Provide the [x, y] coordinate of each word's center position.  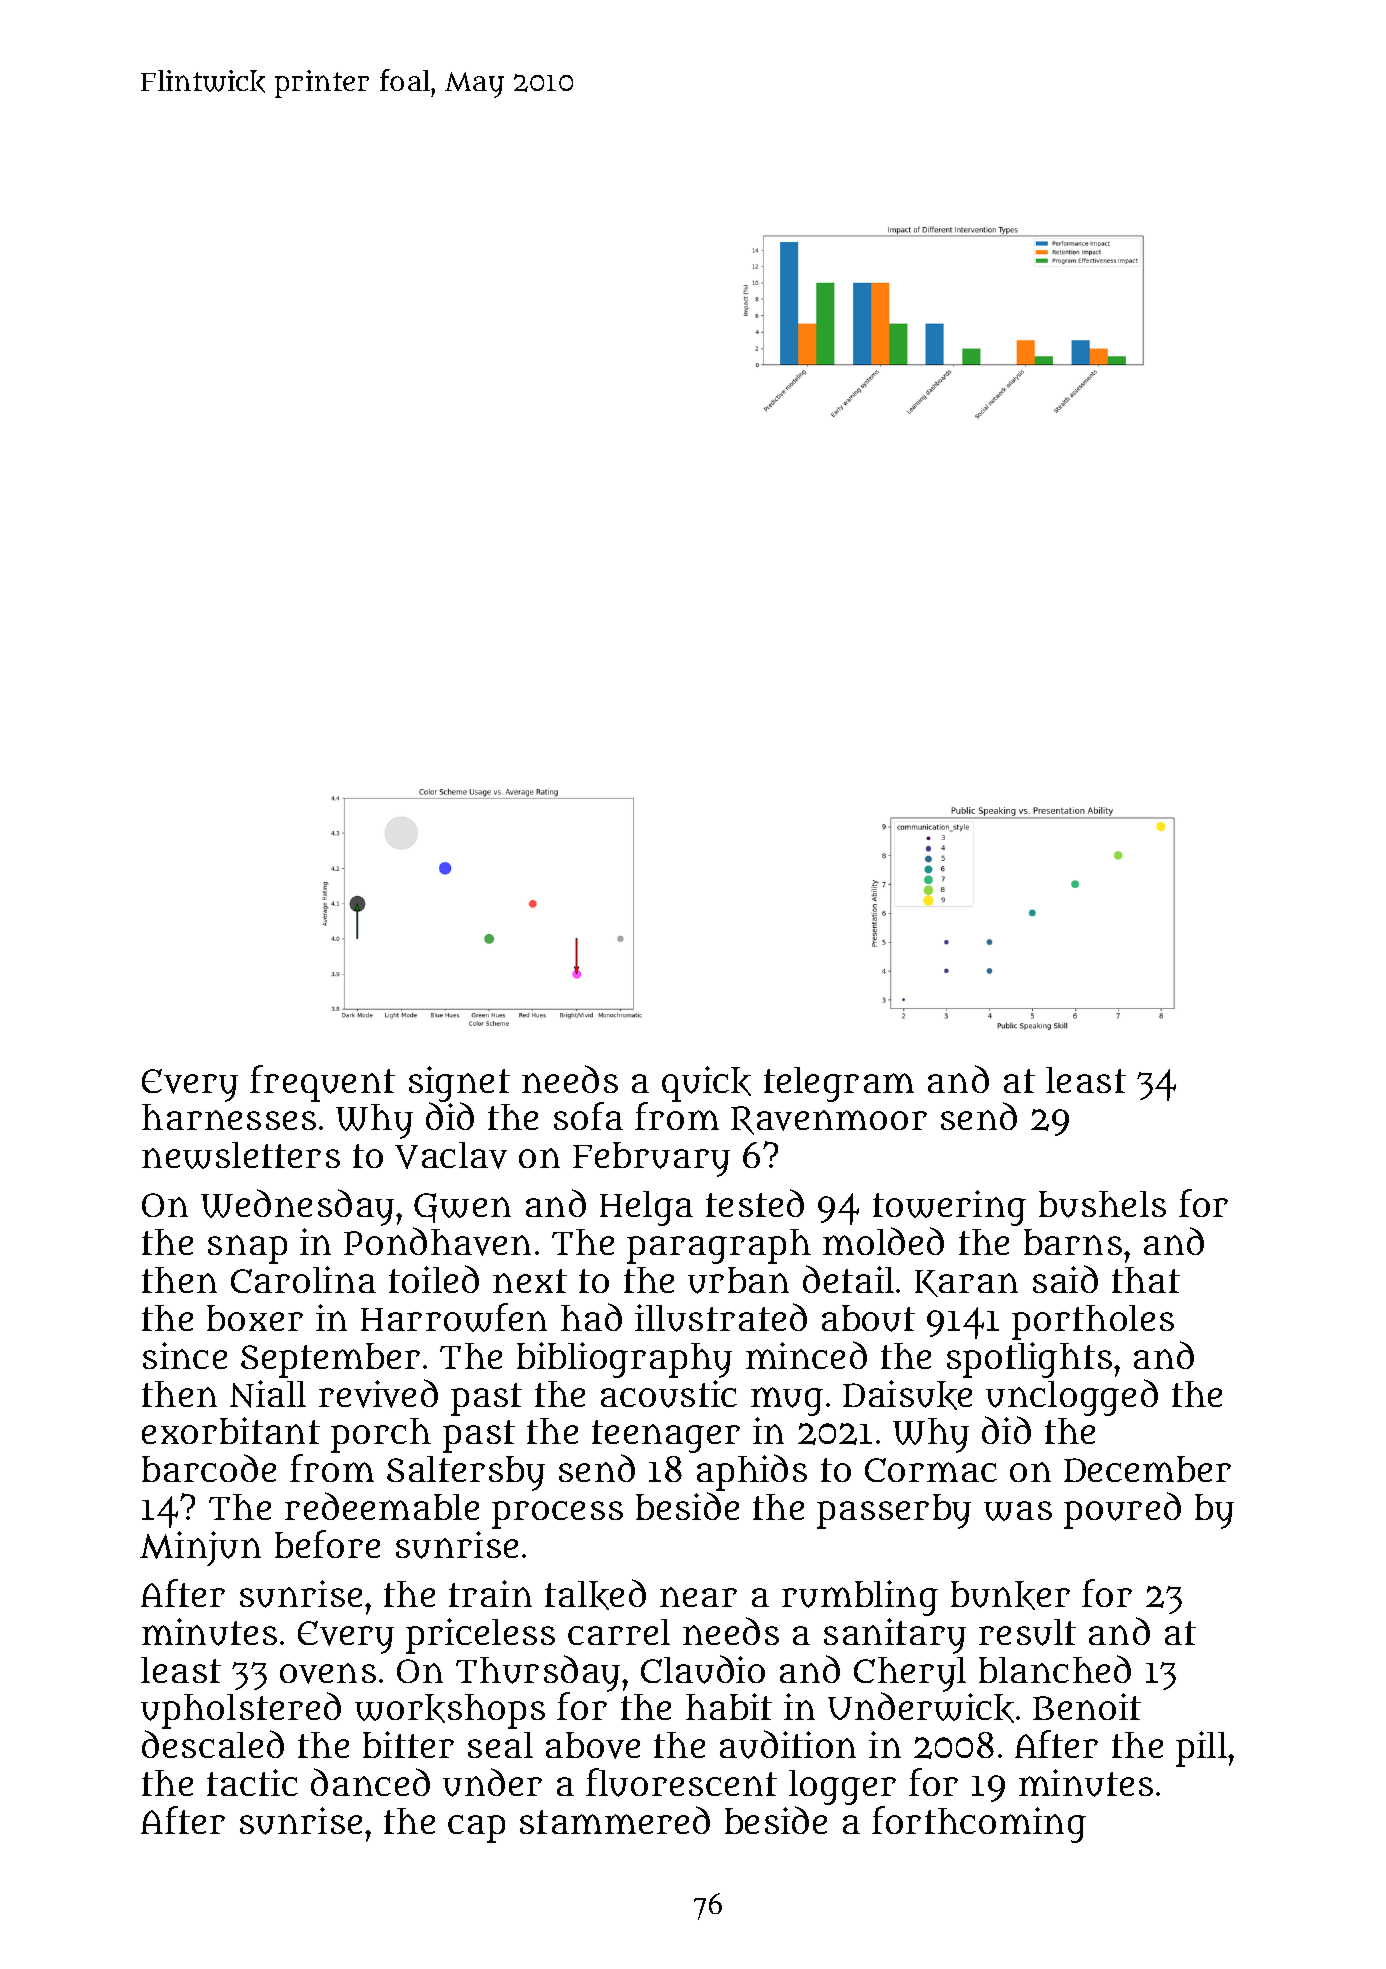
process [557, 1515]
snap [247, 1249]
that [1146, 1280]
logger [842, 1787]
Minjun [200, 1548]
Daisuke [907, 1395]
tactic [252, 1782]
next [530, 1281]
